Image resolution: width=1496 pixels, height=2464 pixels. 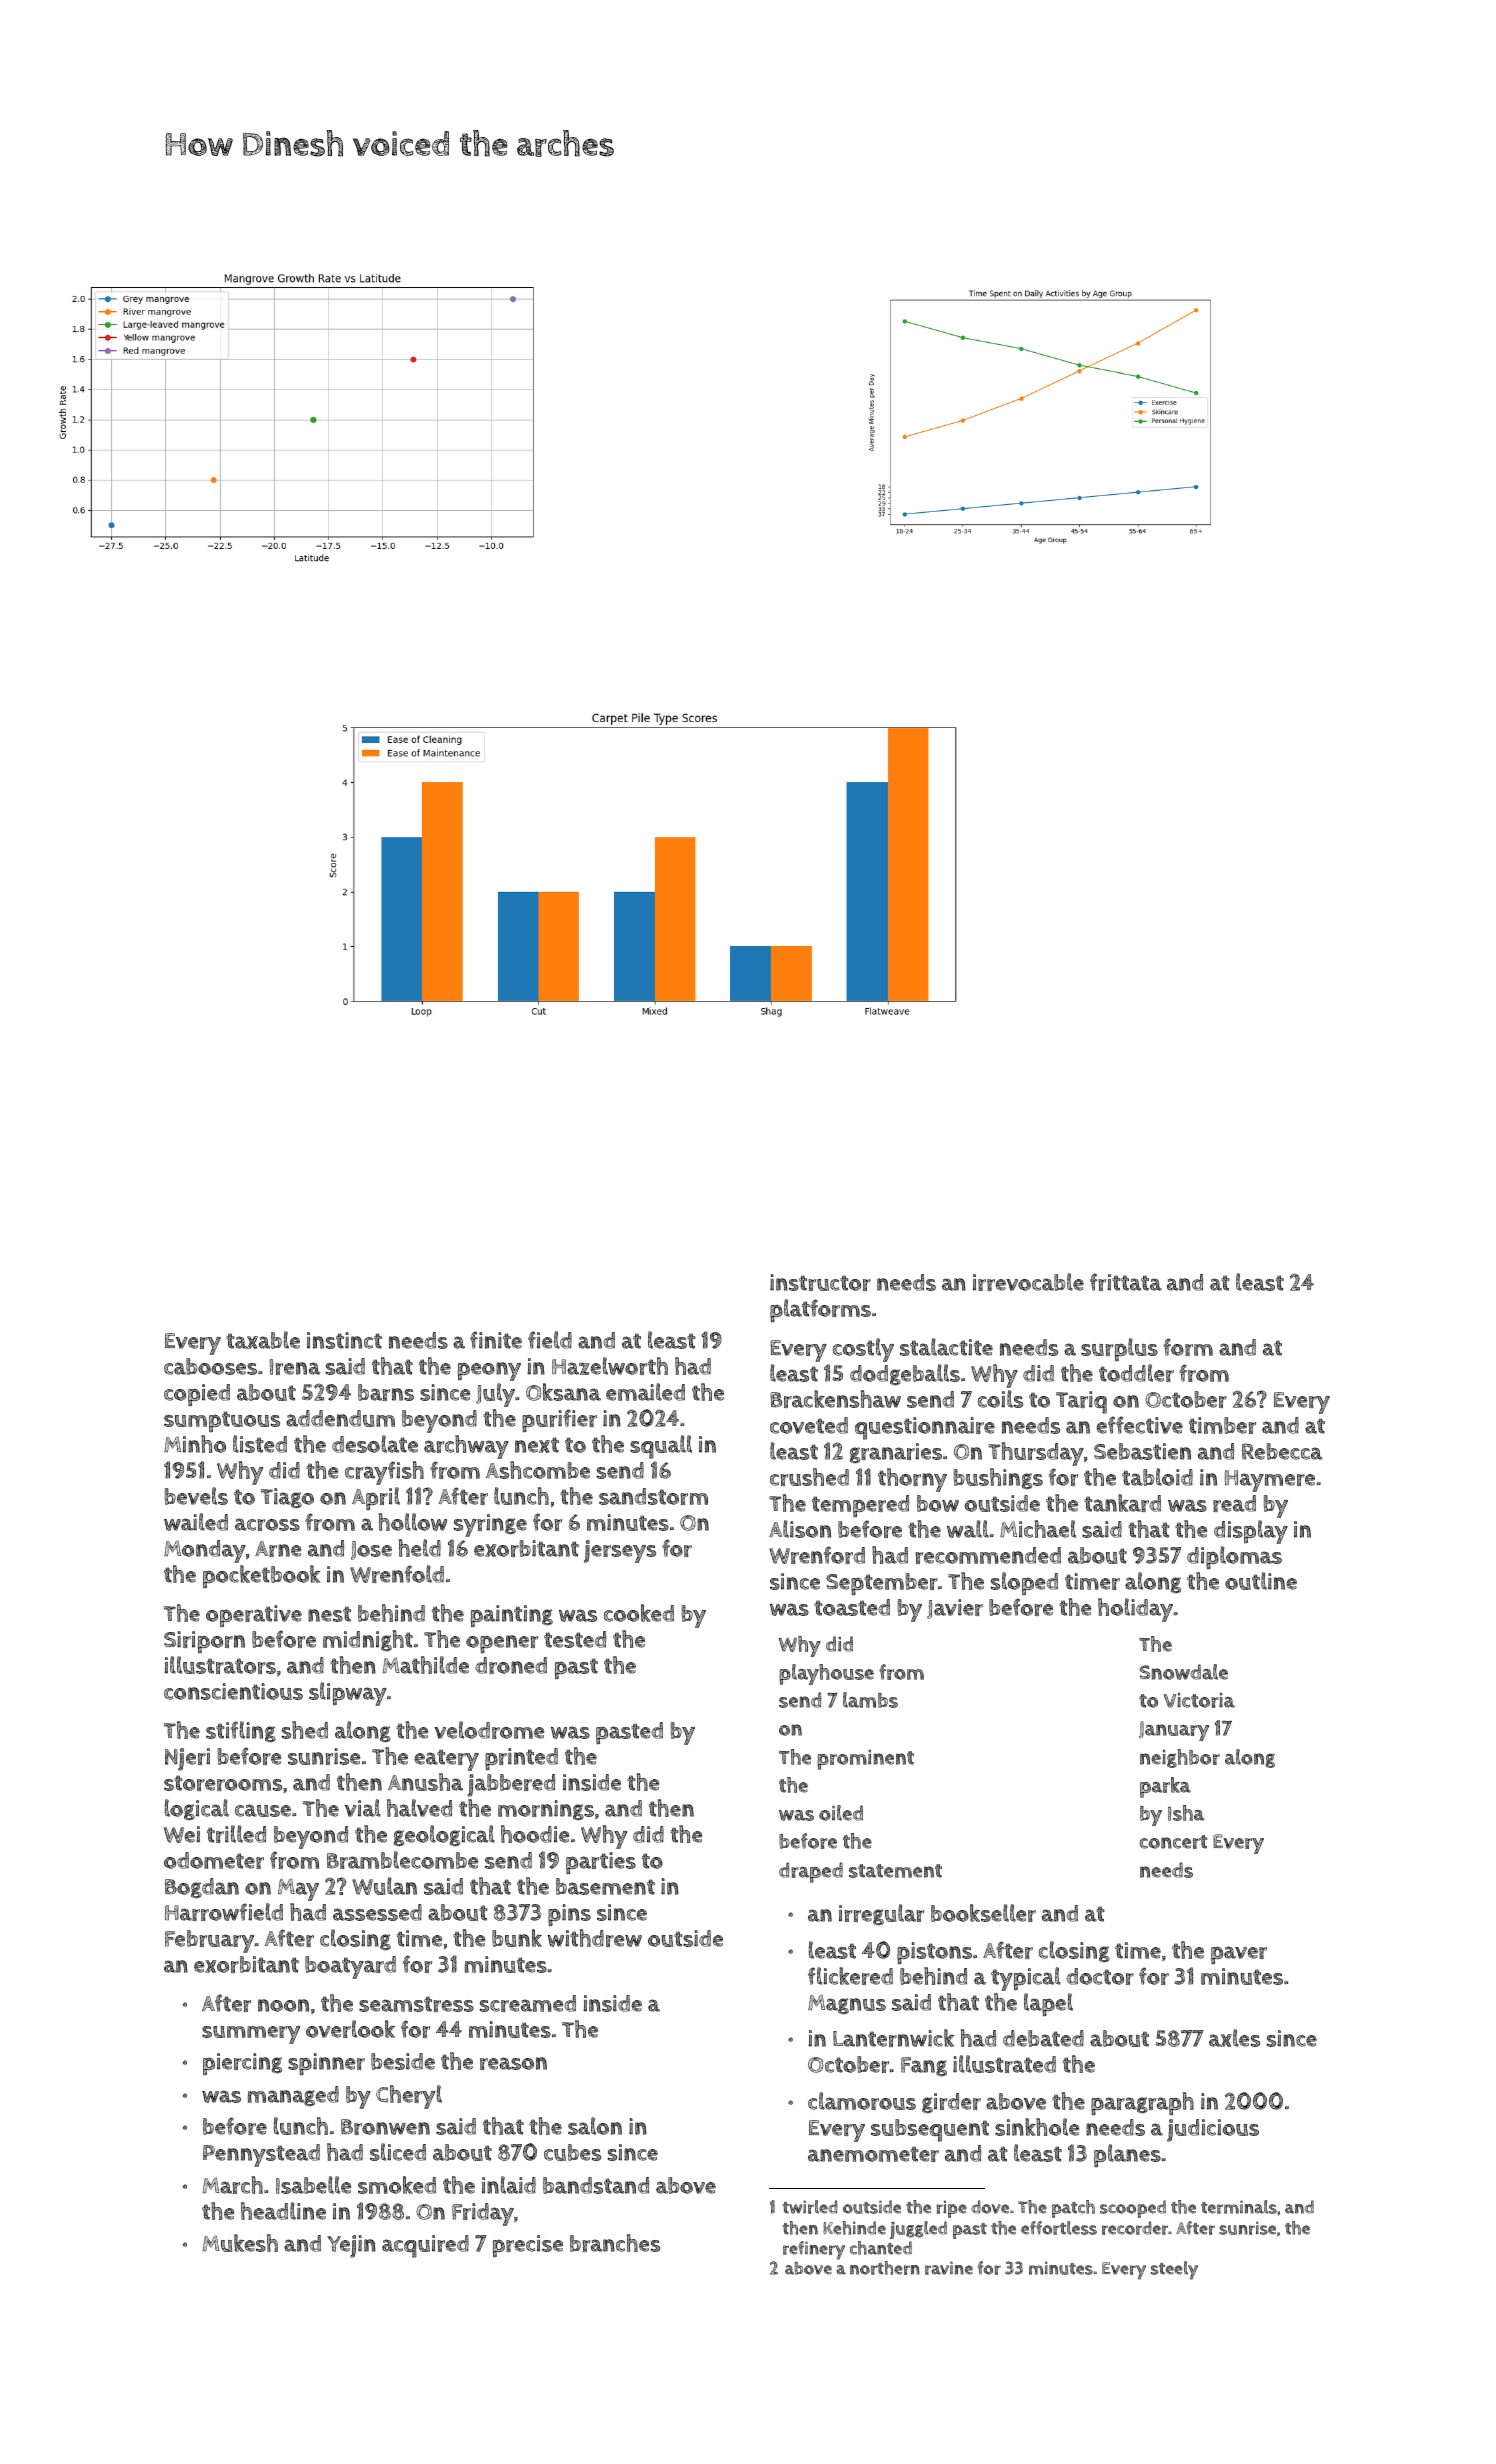 I want to click on bunk, so click(x=517, y=1938).
